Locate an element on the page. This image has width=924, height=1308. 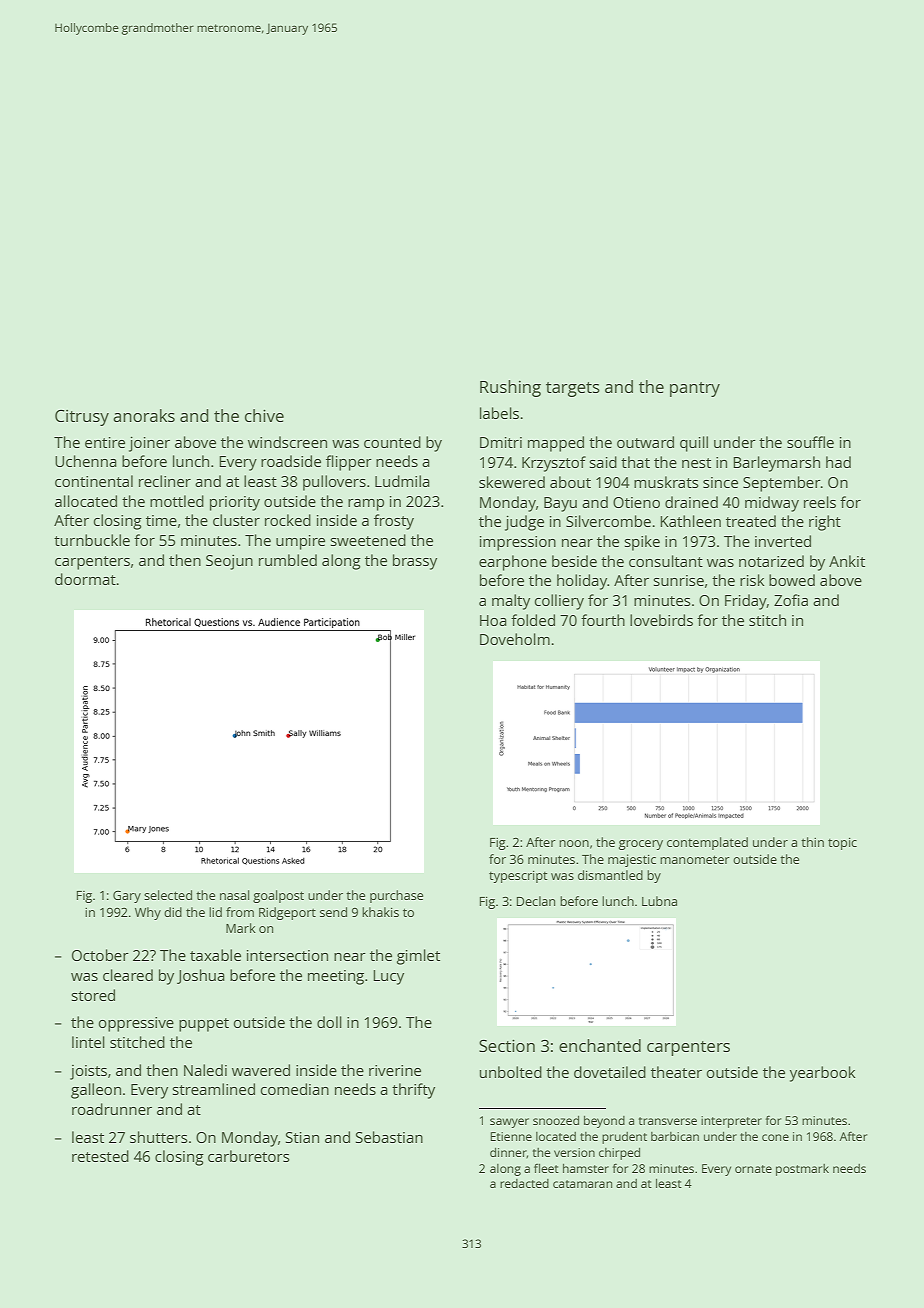
retested is located at coordinates (100, 1156).
